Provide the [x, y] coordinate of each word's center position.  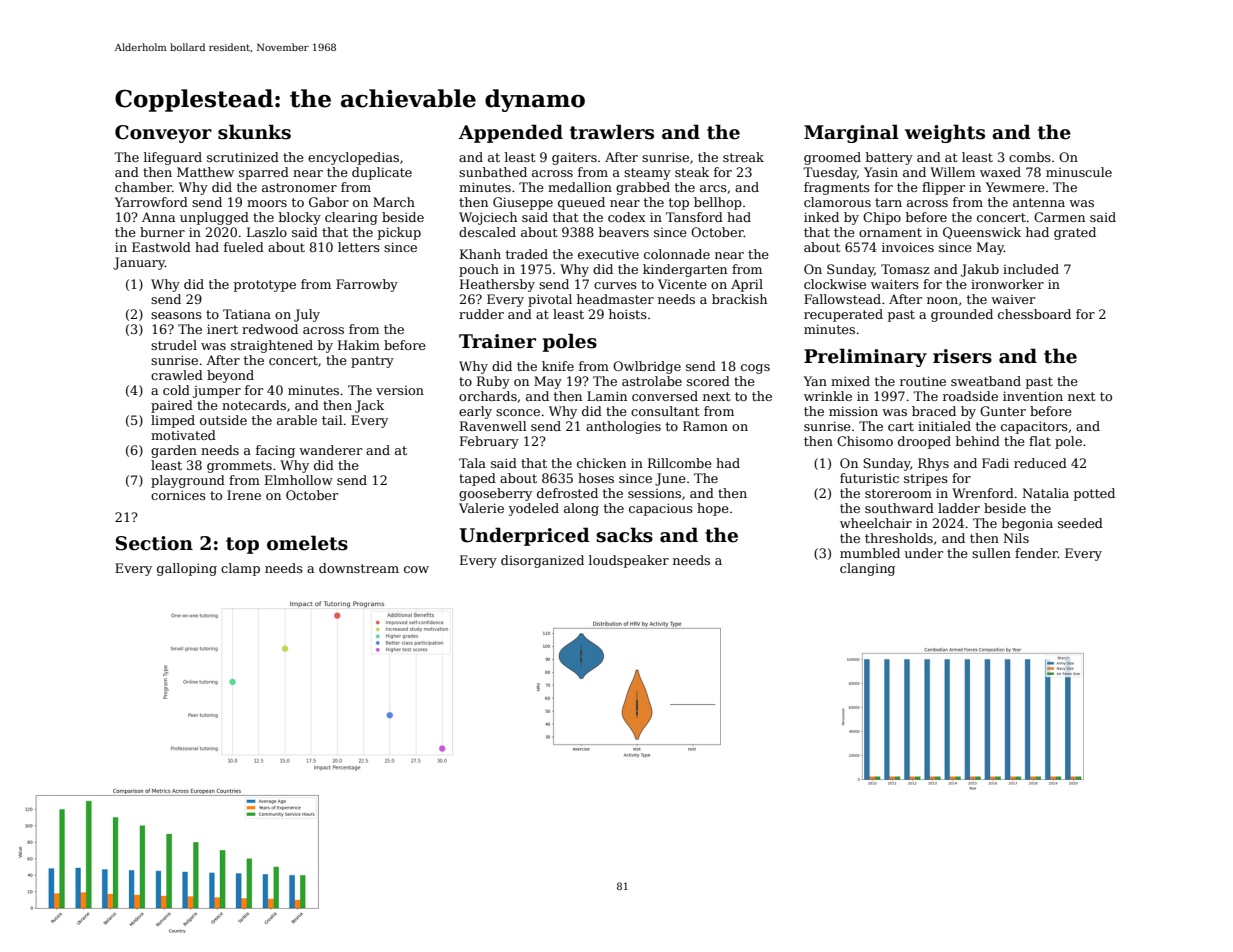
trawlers [612, 132]
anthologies [623, 427]
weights [945, 133]
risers [962, 356]
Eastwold [161, 247]
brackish [739, 299]
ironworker [1007, 284]
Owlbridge [647, 367]
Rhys [933, 464]
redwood [270, 329]
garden [174, 451]
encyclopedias [353, 158]
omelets [307, 543]
